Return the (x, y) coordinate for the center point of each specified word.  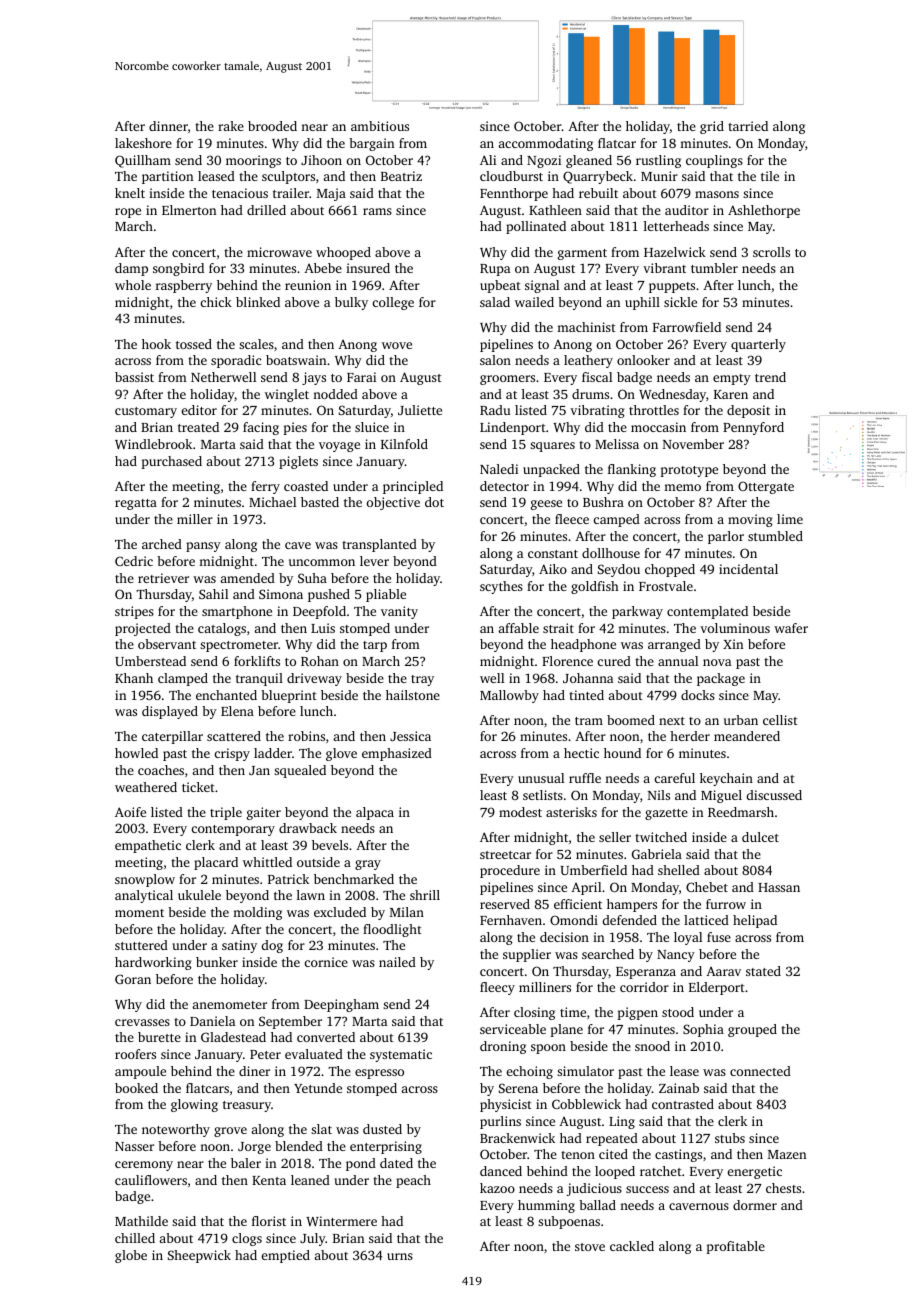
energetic (755, 1172)
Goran (133, 979)
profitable (735, 1247)
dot (434, 502)
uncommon (322, 562)
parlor (726, 537)
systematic (401, 1055)
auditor (687, 210)
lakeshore (143, 143)
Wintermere (341, 1221)
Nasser (134, 1146)
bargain (371, 144)
